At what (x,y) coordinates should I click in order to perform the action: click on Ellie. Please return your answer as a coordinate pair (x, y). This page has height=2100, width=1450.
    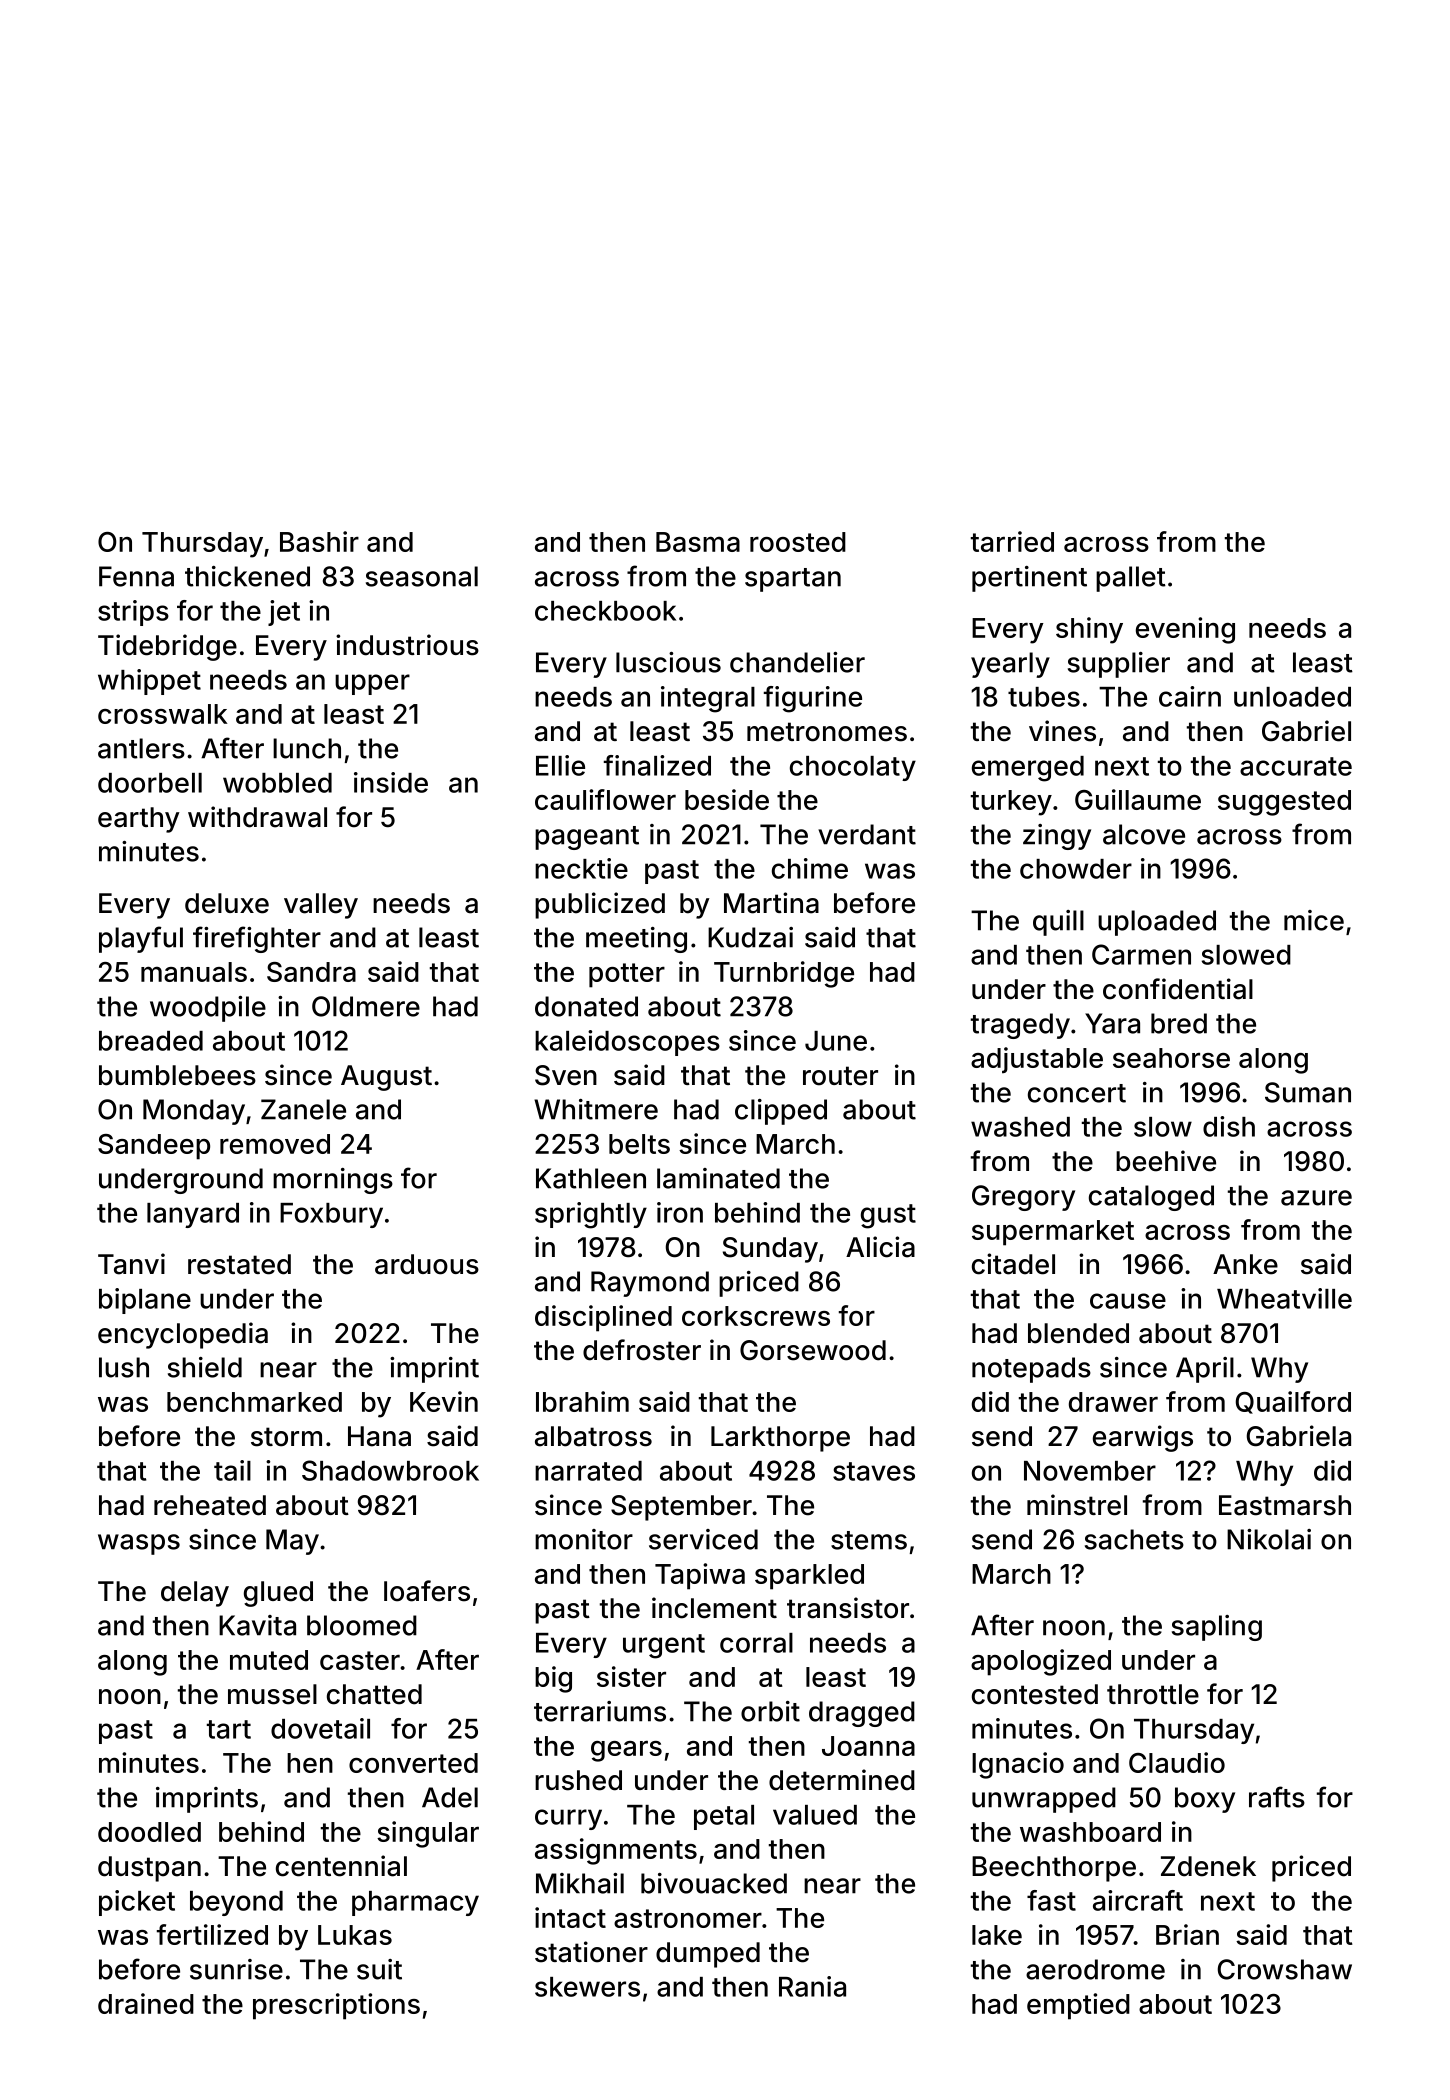
    Looking at the image, I should click on (560, 765).
